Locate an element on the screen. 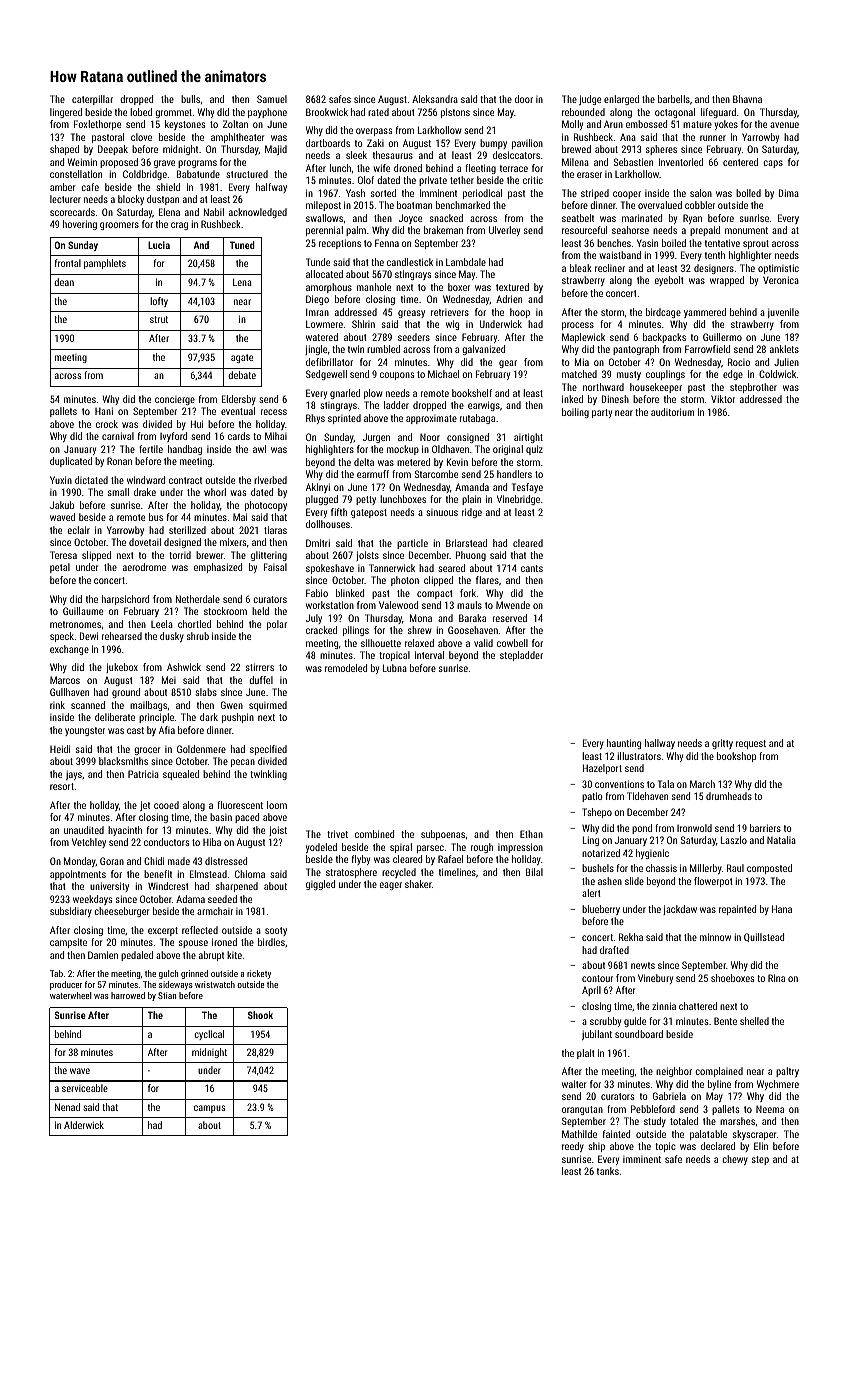  Amanda is located at coordinates (472, 487).
